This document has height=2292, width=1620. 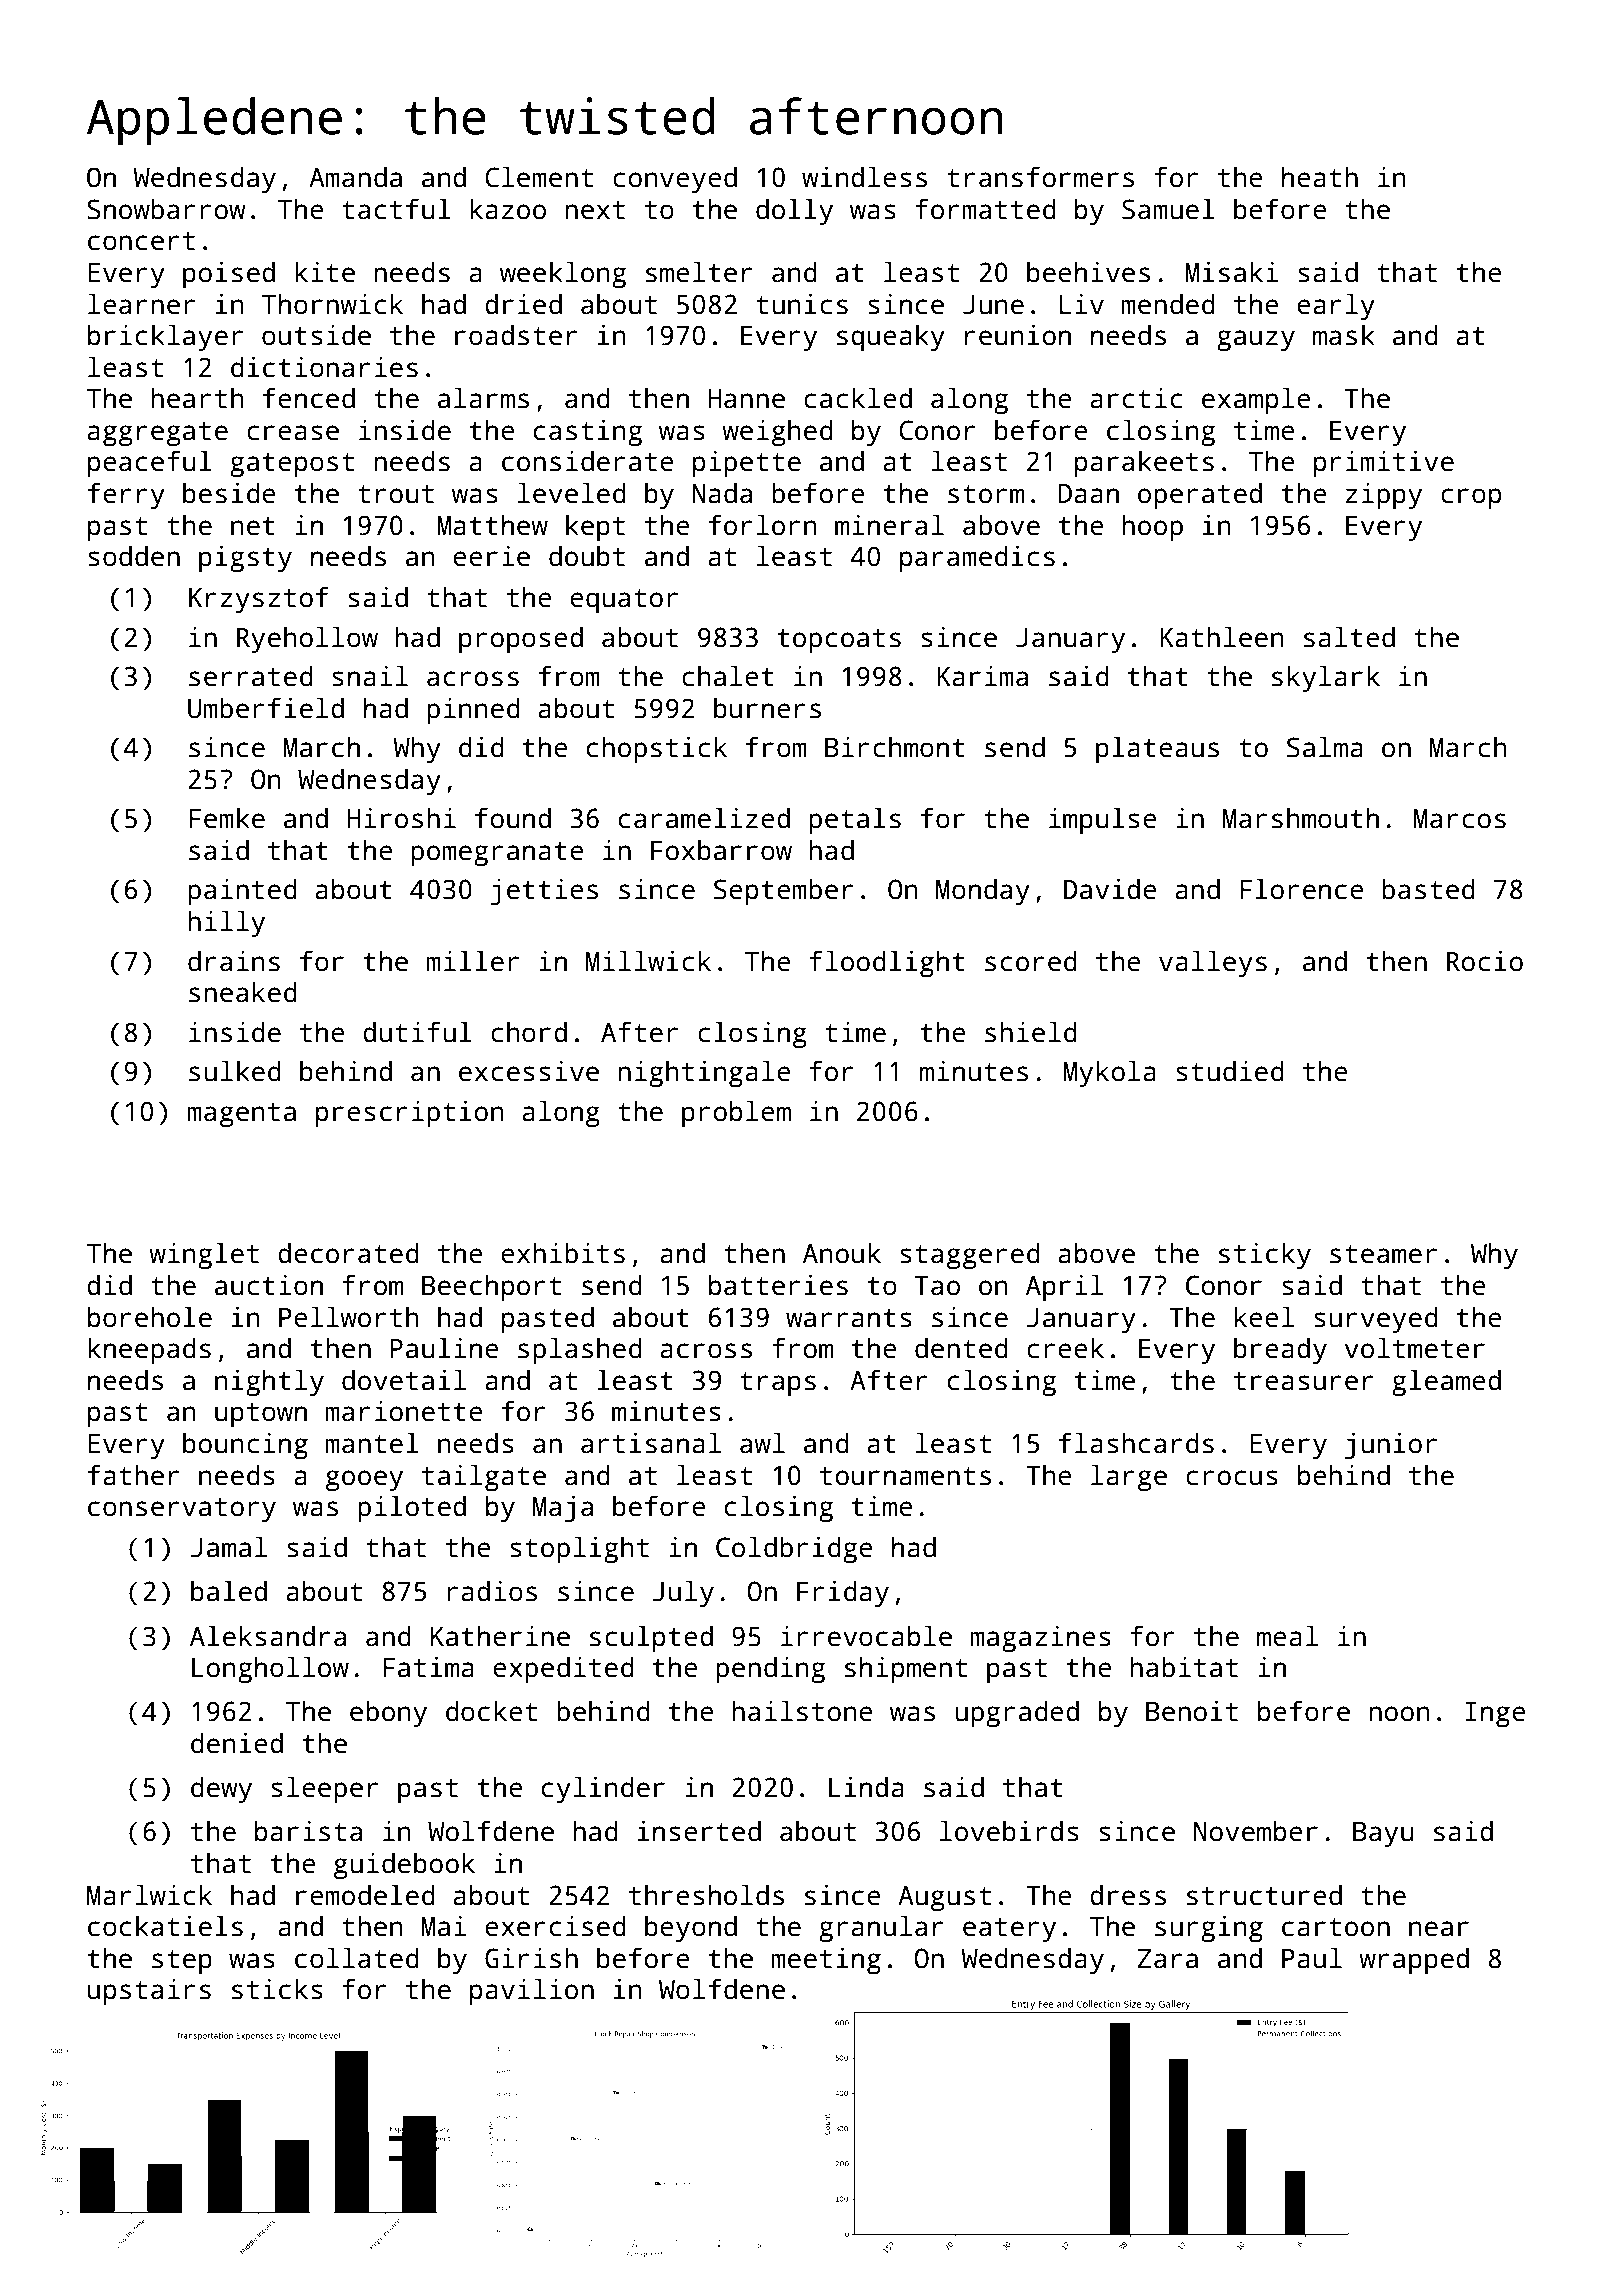 What do you see at coordinates (332, 304) in the document?
I see `Thornwick` at bounding box center [332, 304].
